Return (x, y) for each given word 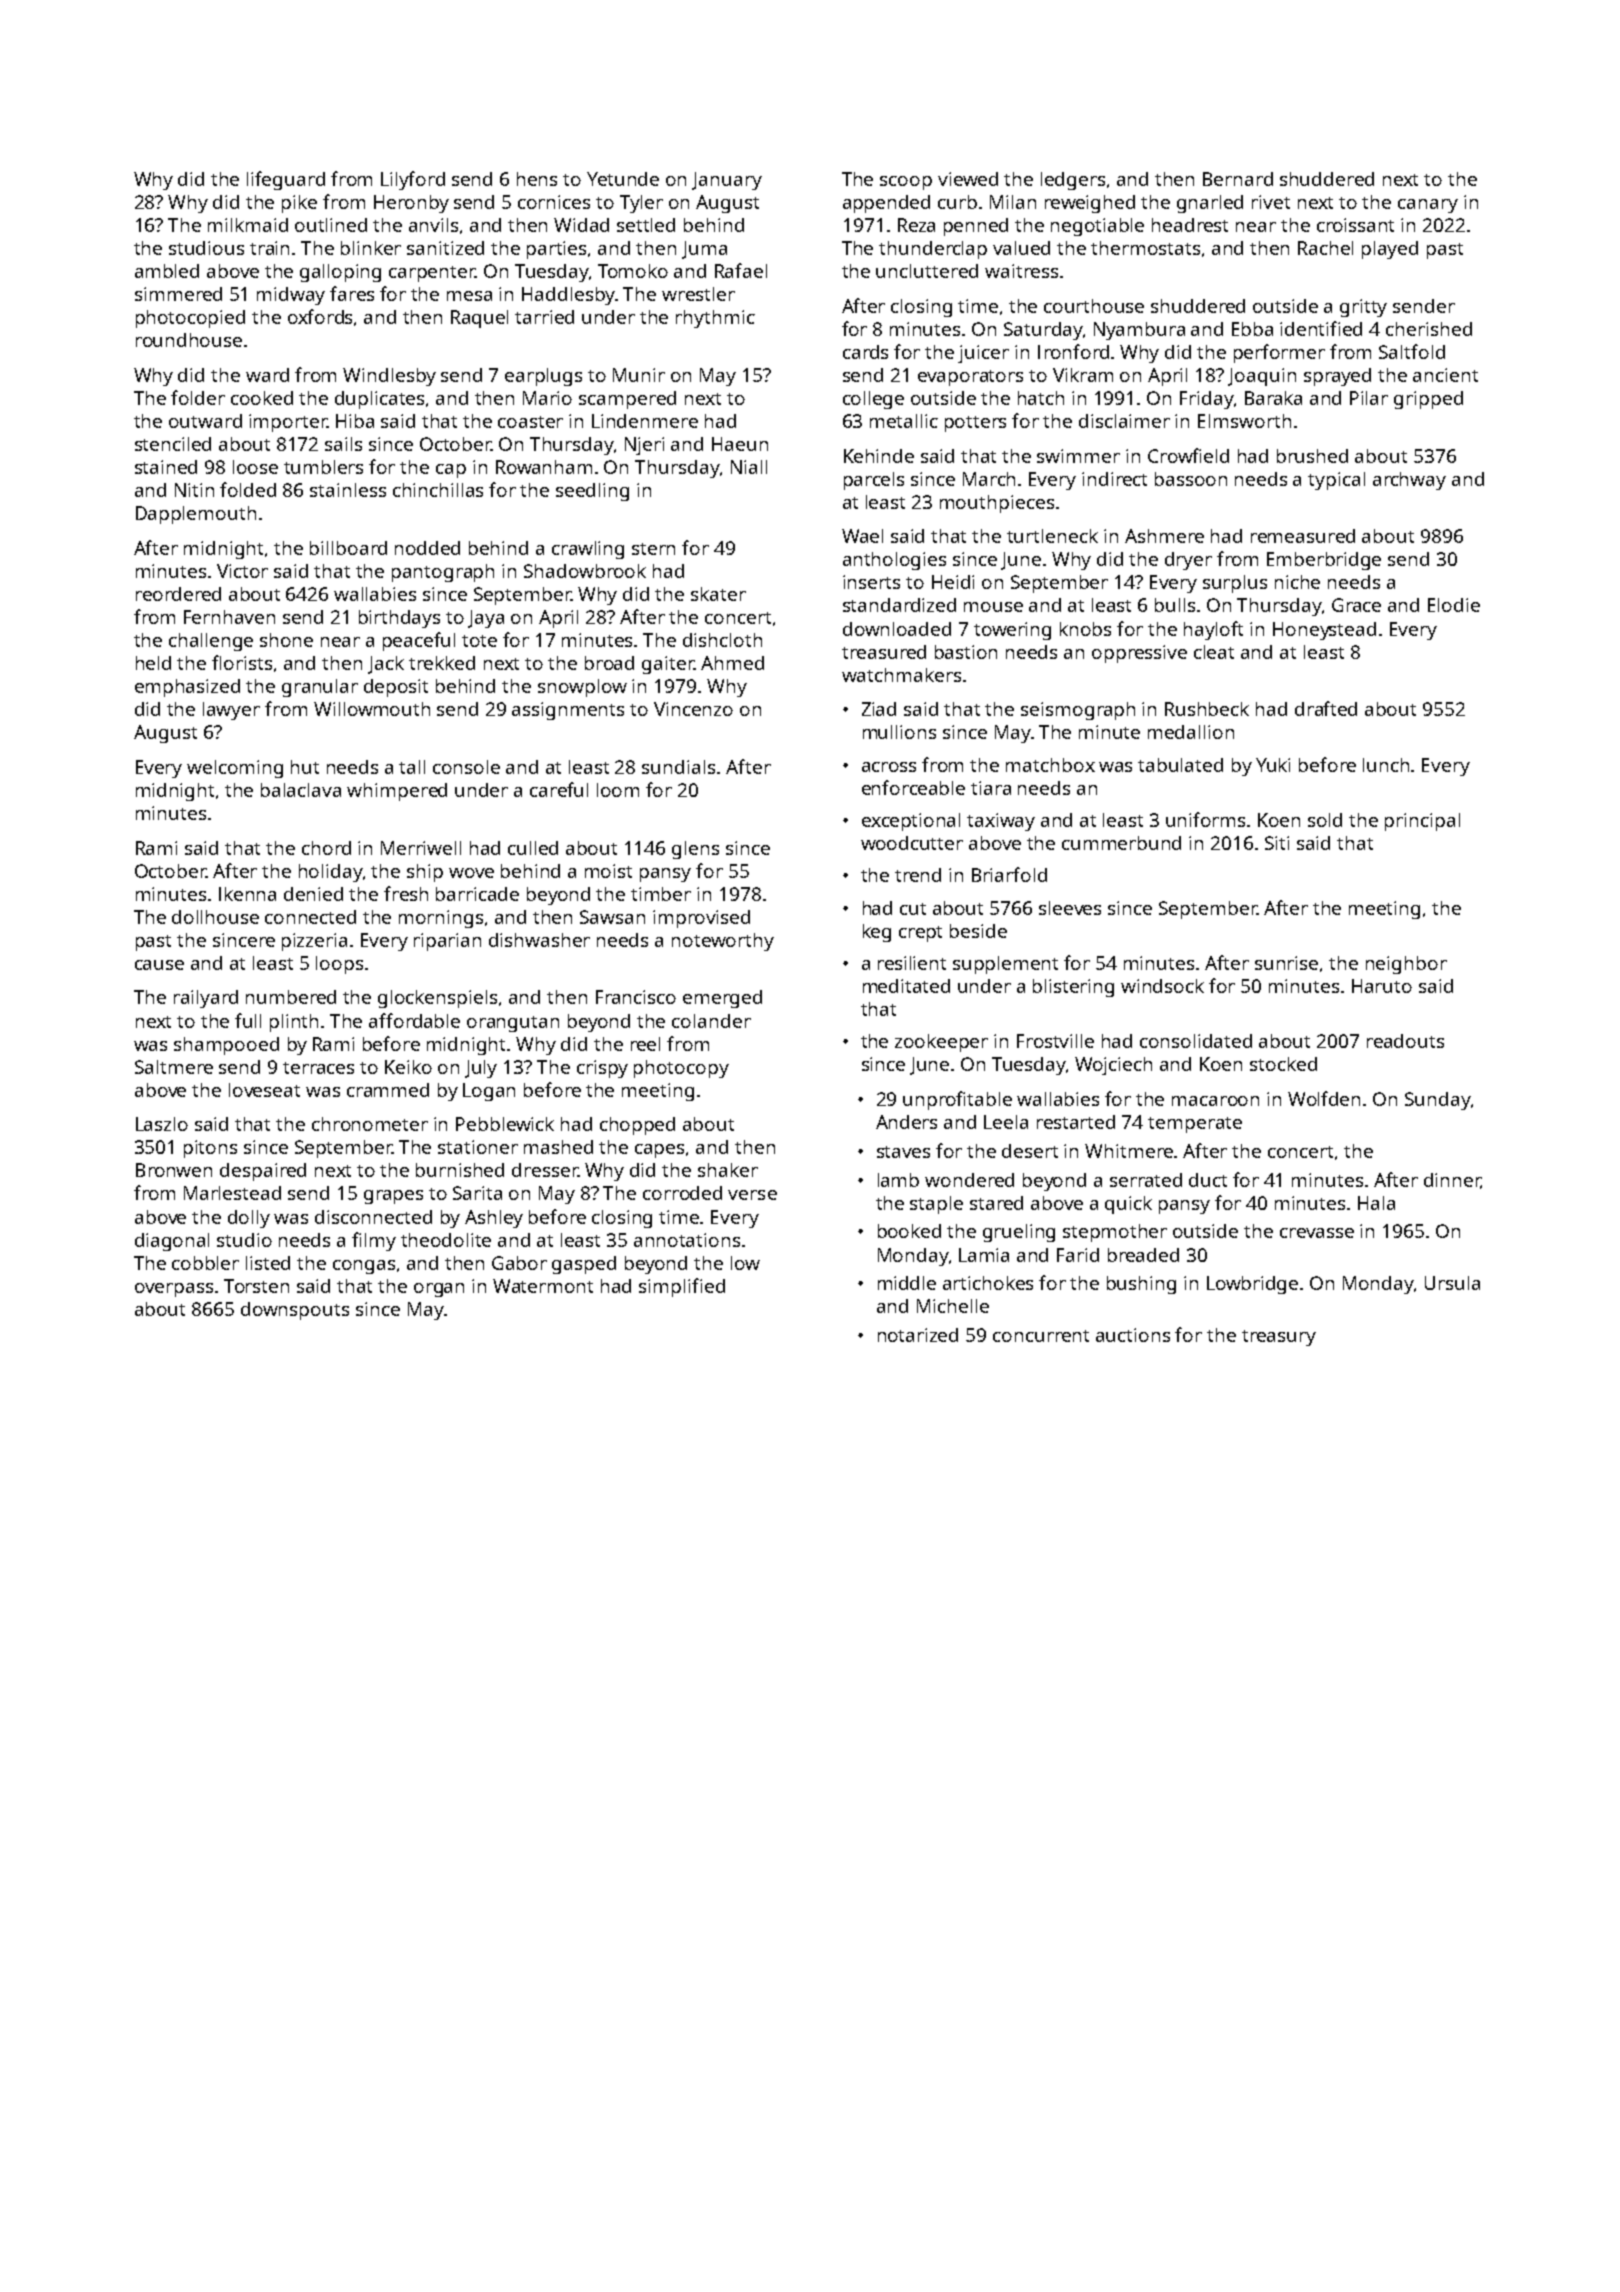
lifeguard (286, 180)
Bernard (1238, 179)
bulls (1175, 605)
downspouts (295, 1311)
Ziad (879, 709)
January (727, 181)
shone (286, 640)
